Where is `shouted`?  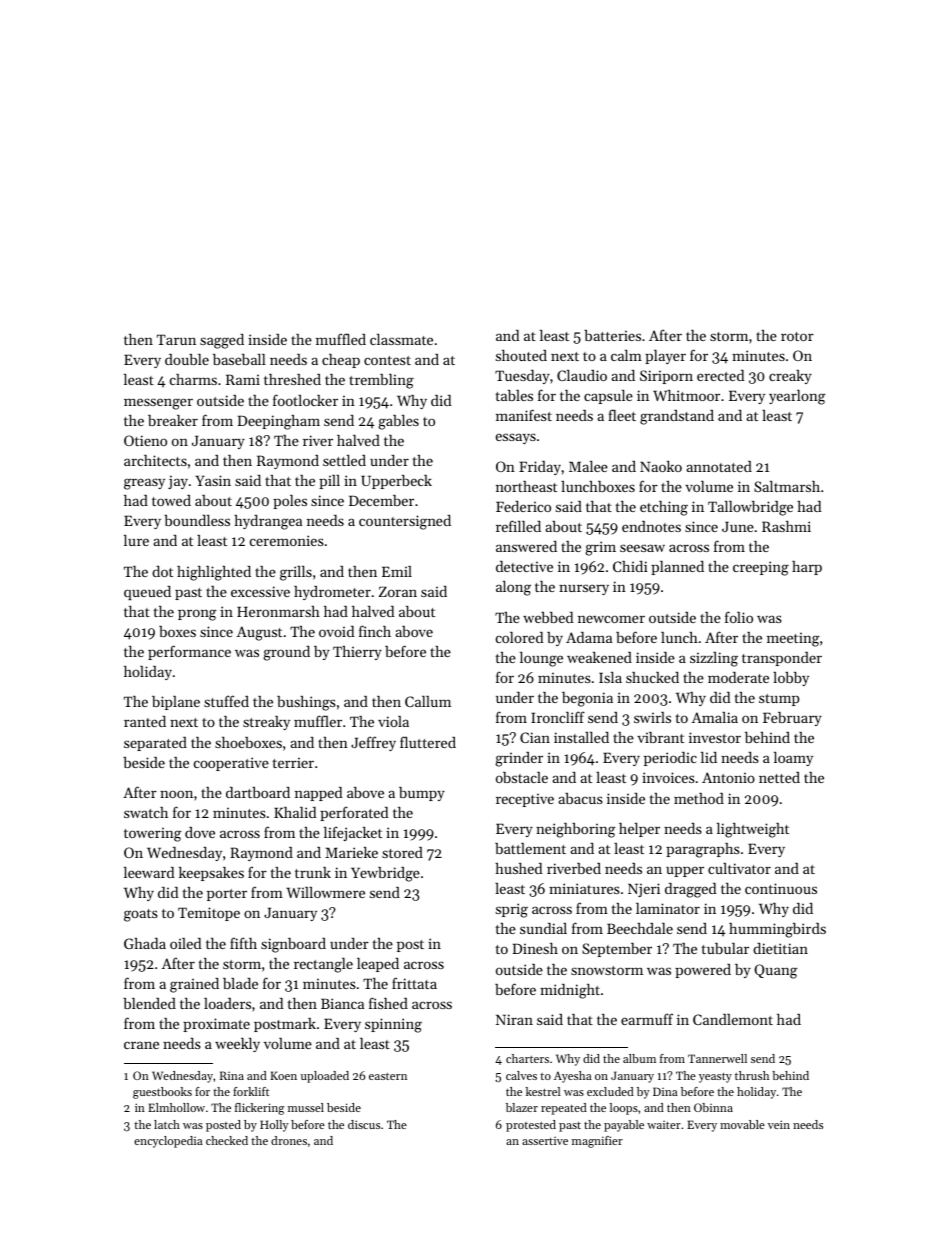
shouted is located at coordinates (521, 355).
